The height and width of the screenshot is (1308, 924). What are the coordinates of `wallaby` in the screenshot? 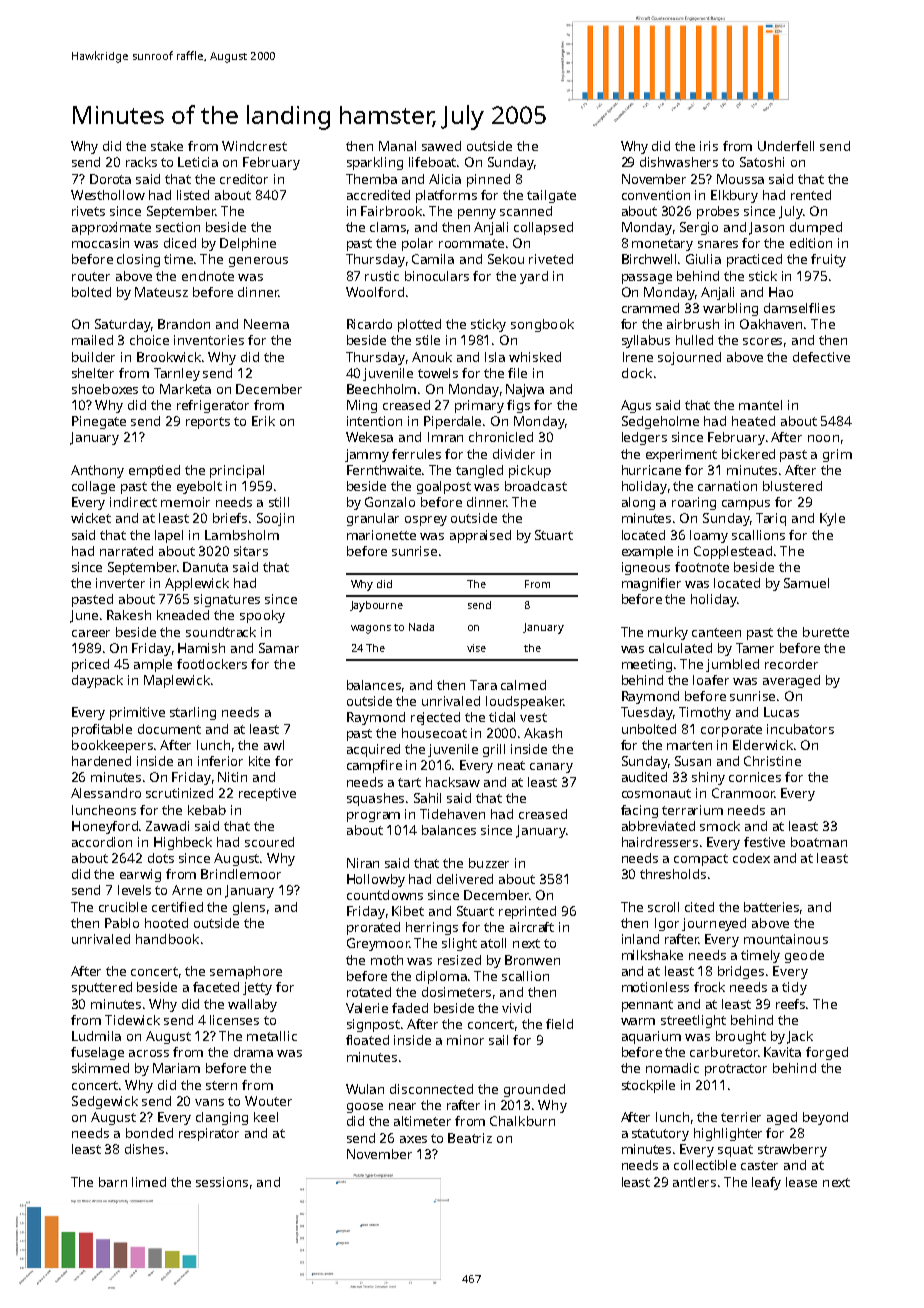 It's located at (252, 1005).
